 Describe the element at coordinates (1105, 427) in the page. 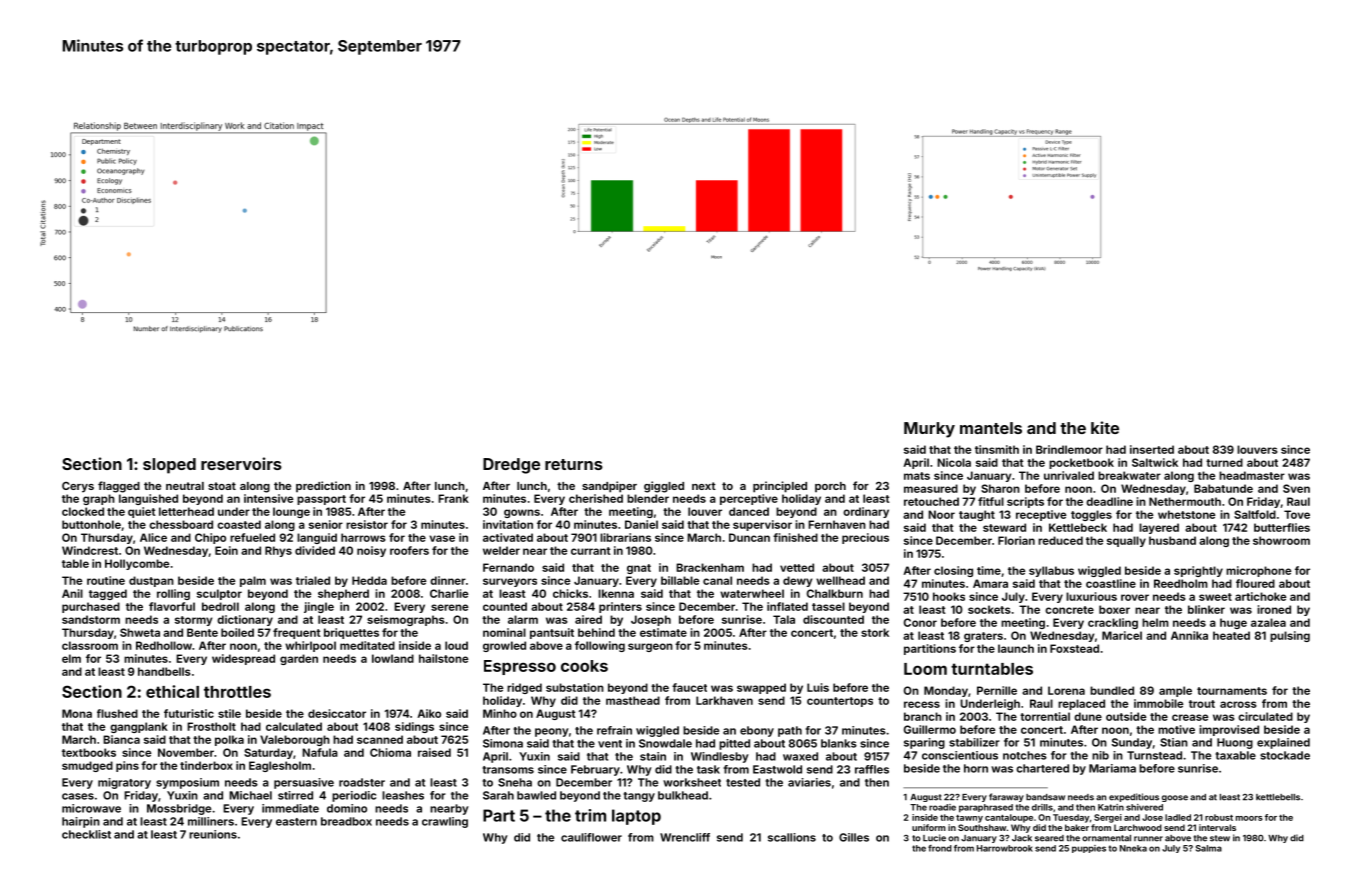

I see `kite` at that location.
